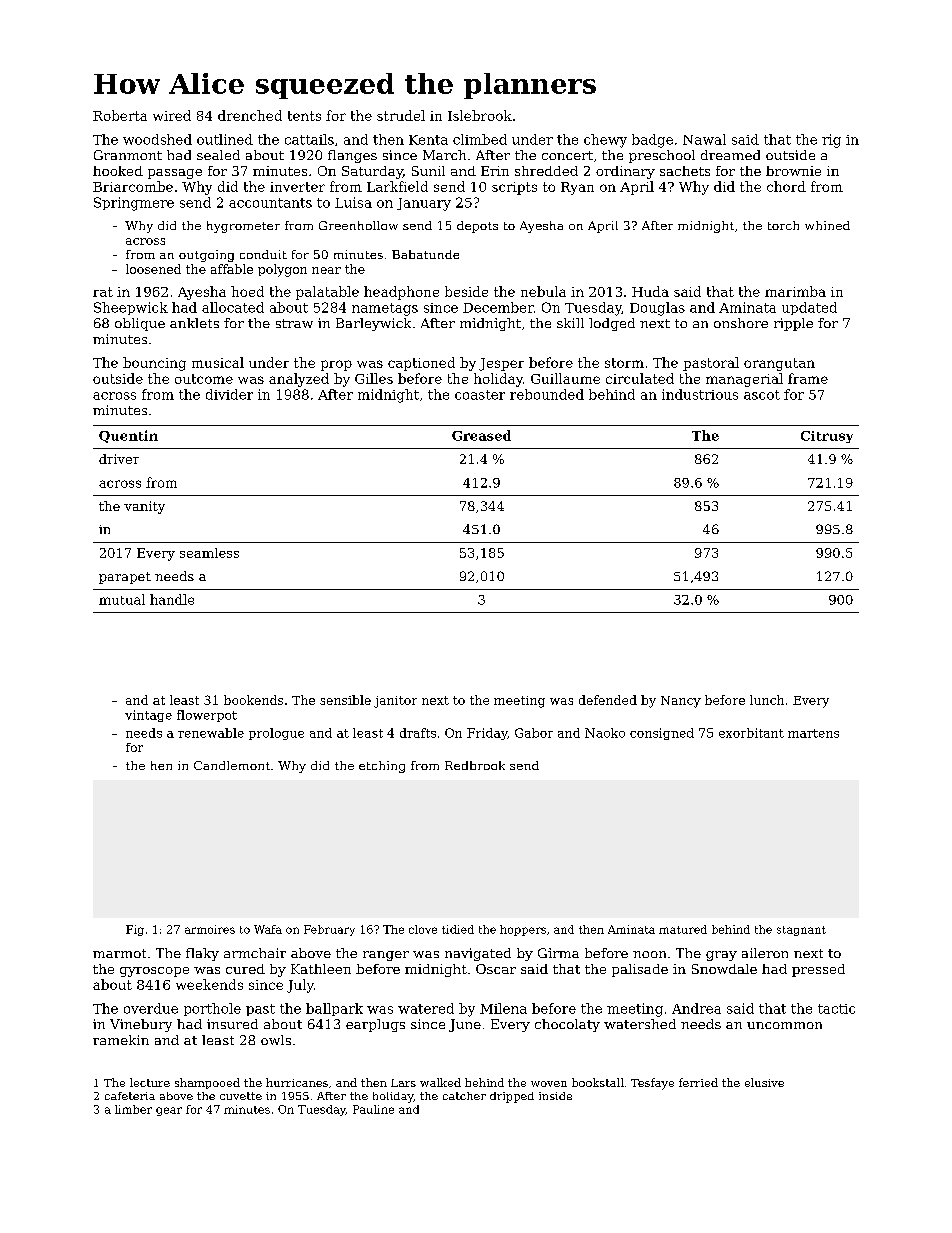 This screenshot has height=1233, width=952. Describe the element at coordinates (481, 435) in the screenshot. I see `Greased` at that location.
